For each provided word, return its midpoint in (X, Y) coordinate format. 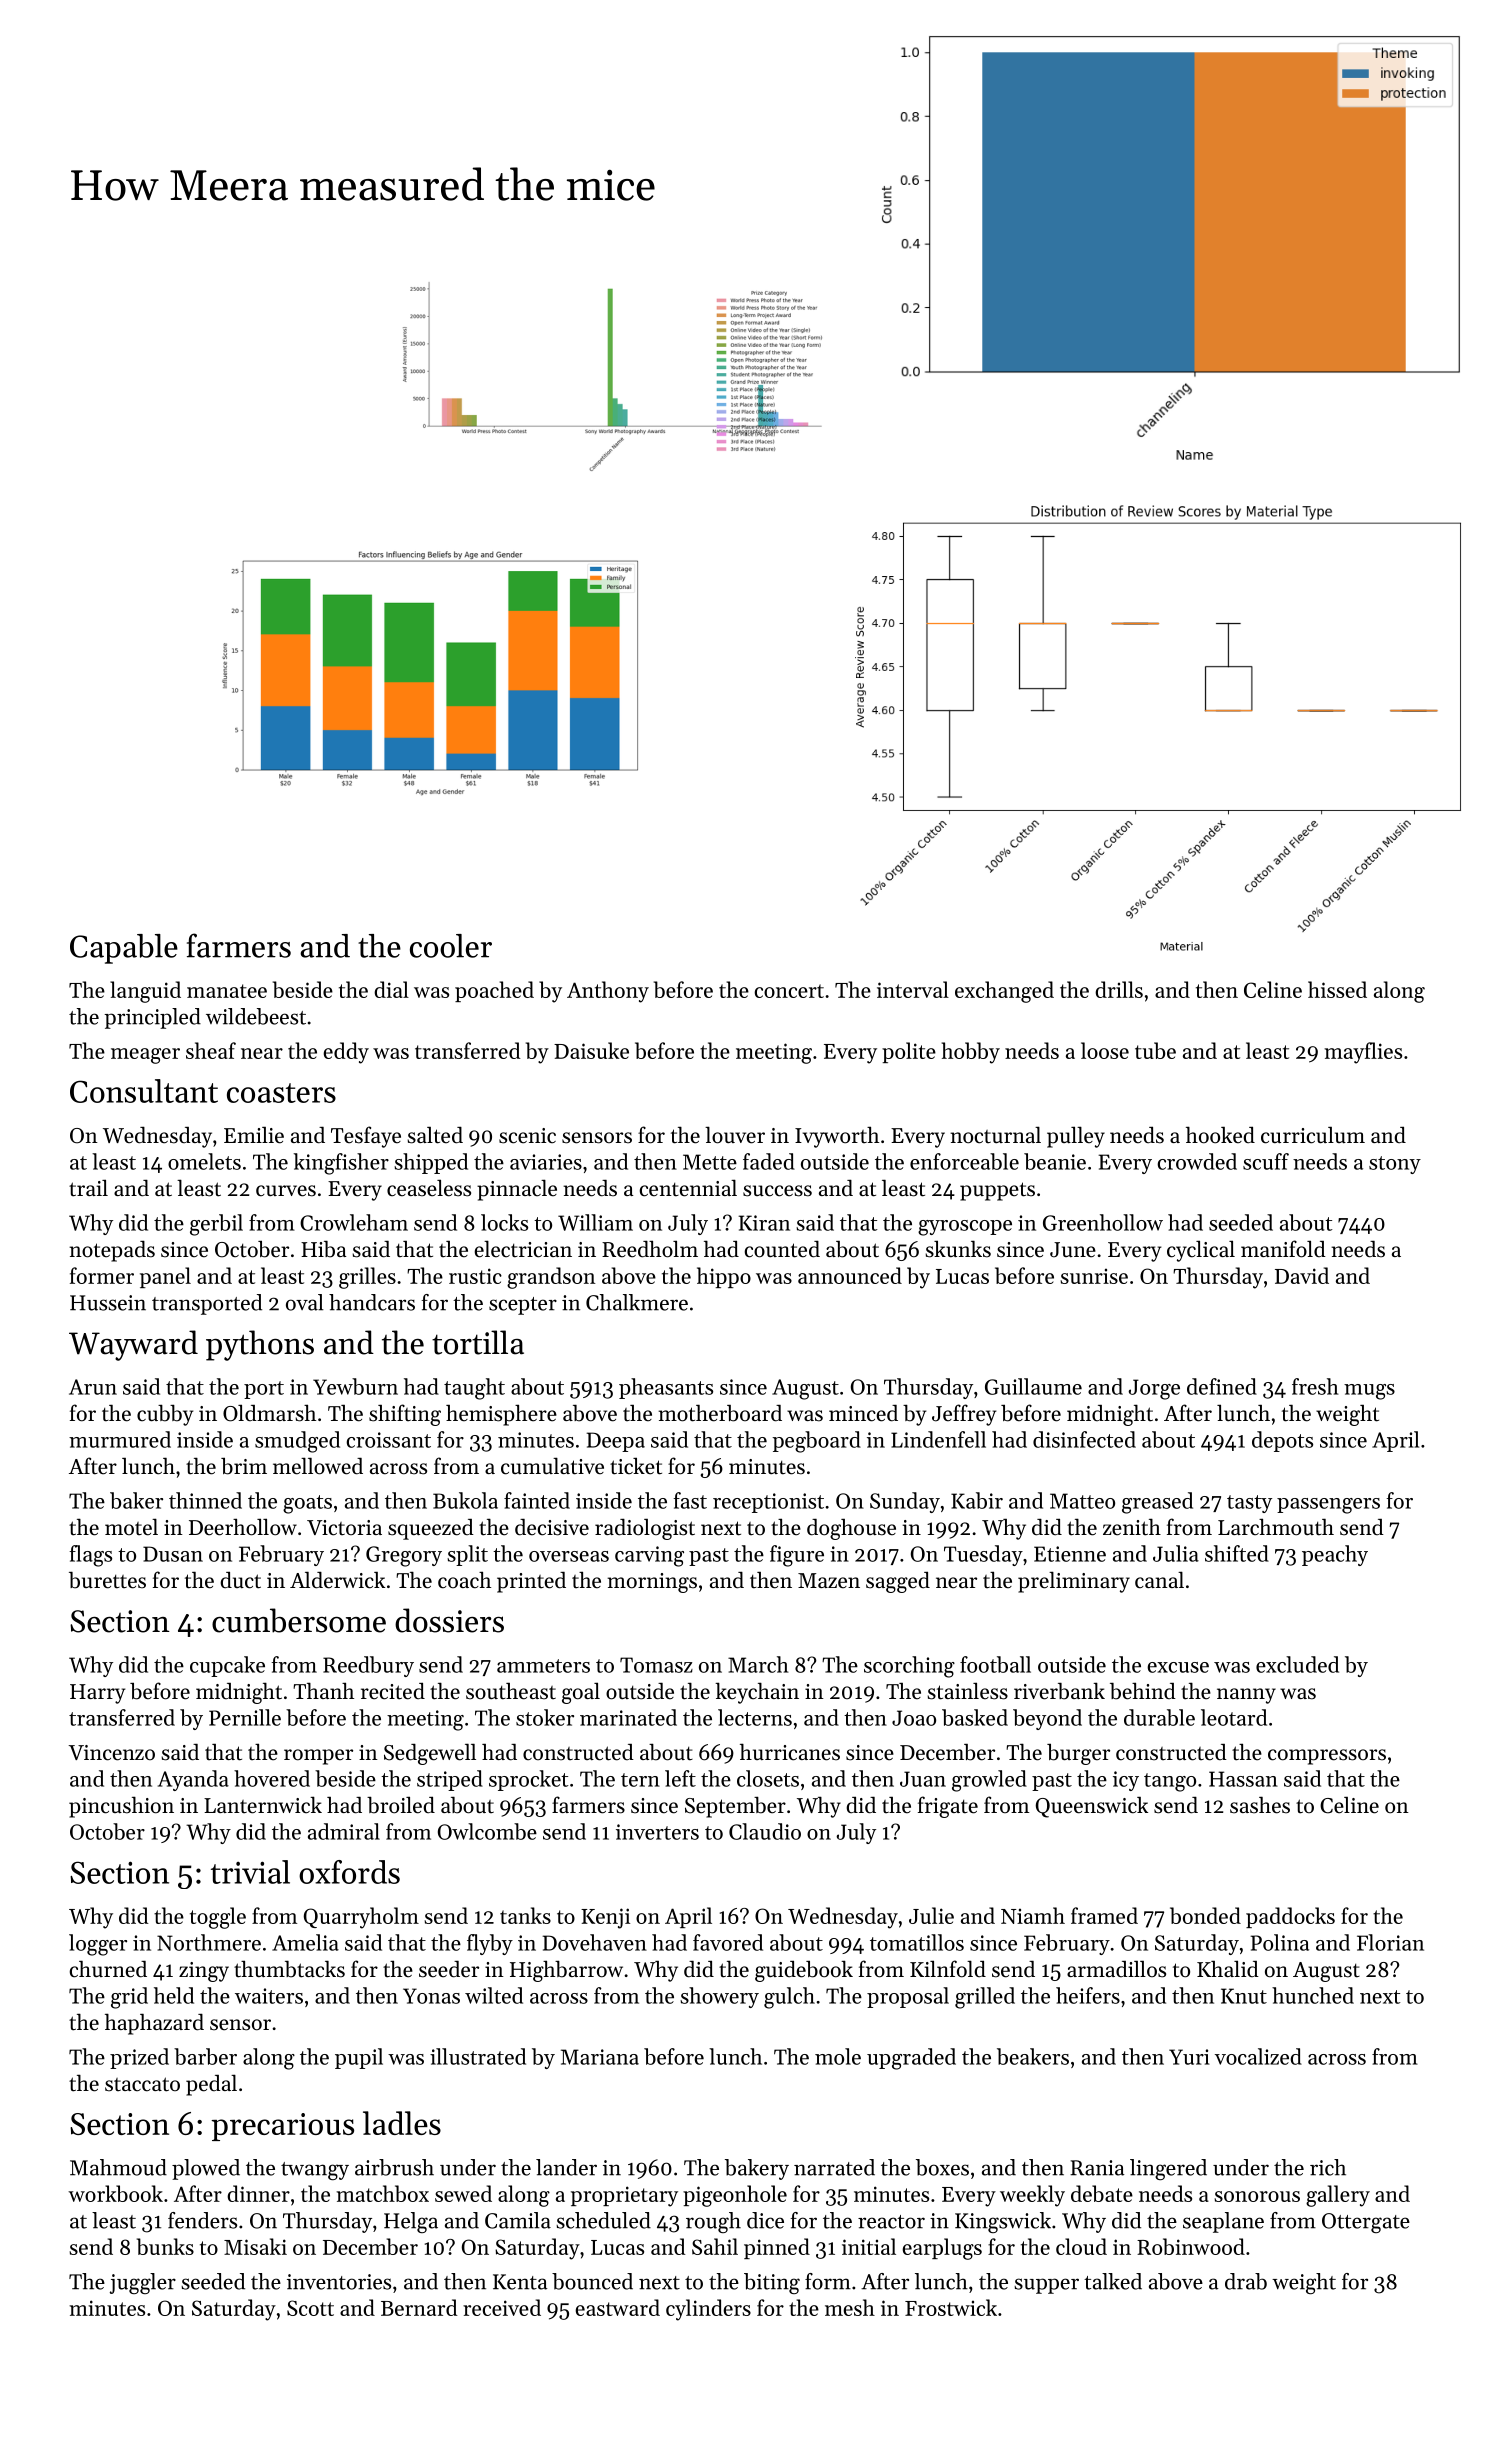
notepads (112, 1251)
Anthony (608, 992)
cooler (451, 946)
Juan (923, 1779)
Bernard (419, 2307)
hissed (1337, 989)
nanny (1246, 1696)
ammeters (543, 1666)
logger (98, 1945)
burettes (107, 1580)
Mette (710, 1162)
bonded (1205, 1915)
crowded (1197, 1161)
